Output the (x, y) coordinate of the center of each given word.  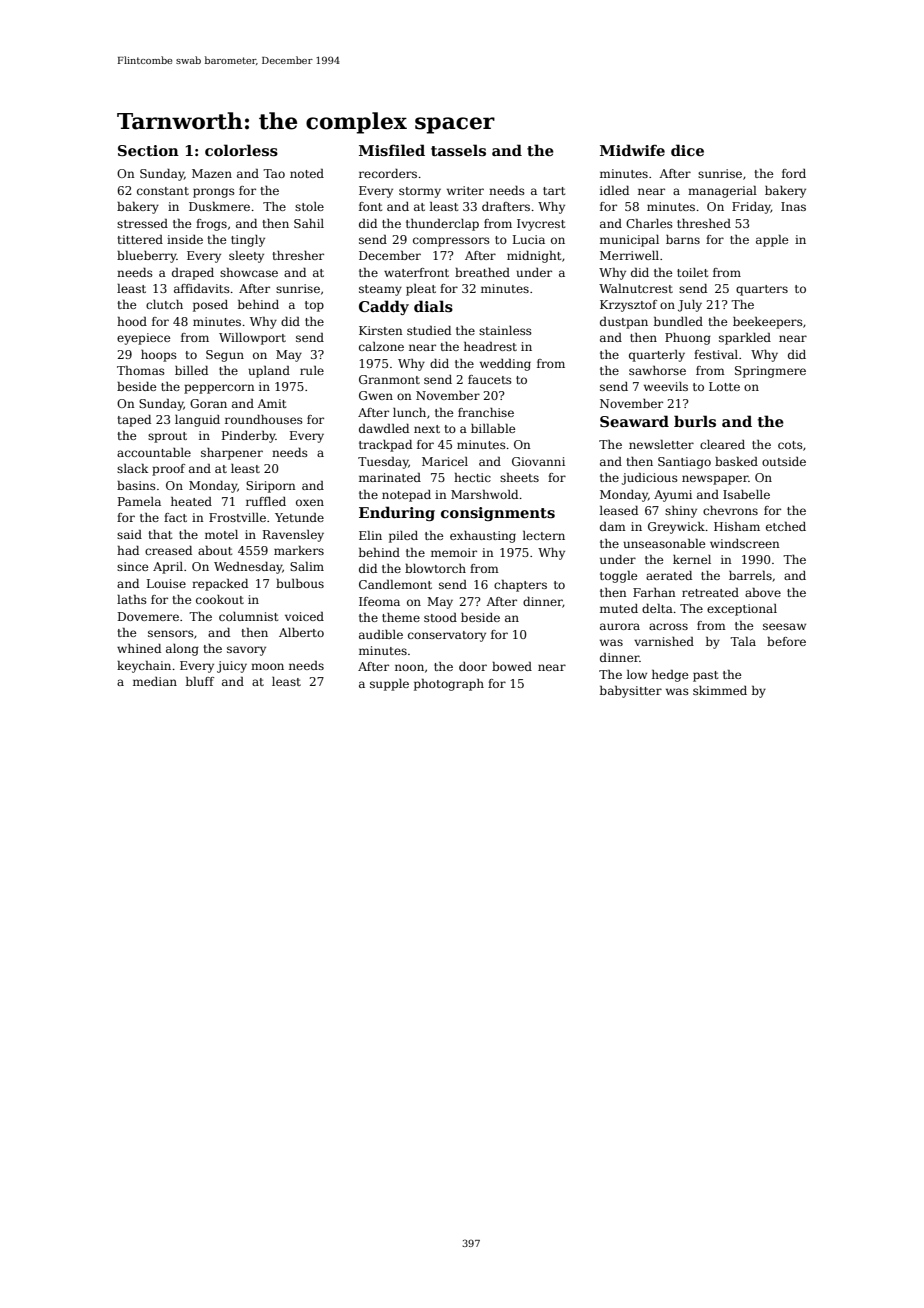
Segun (225, 356)
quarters (762, 290)
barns (683, 239)
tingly (248, 241)
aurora (620, 626)
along (182, 650)
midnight (534, 257)
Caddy (384, 307)
